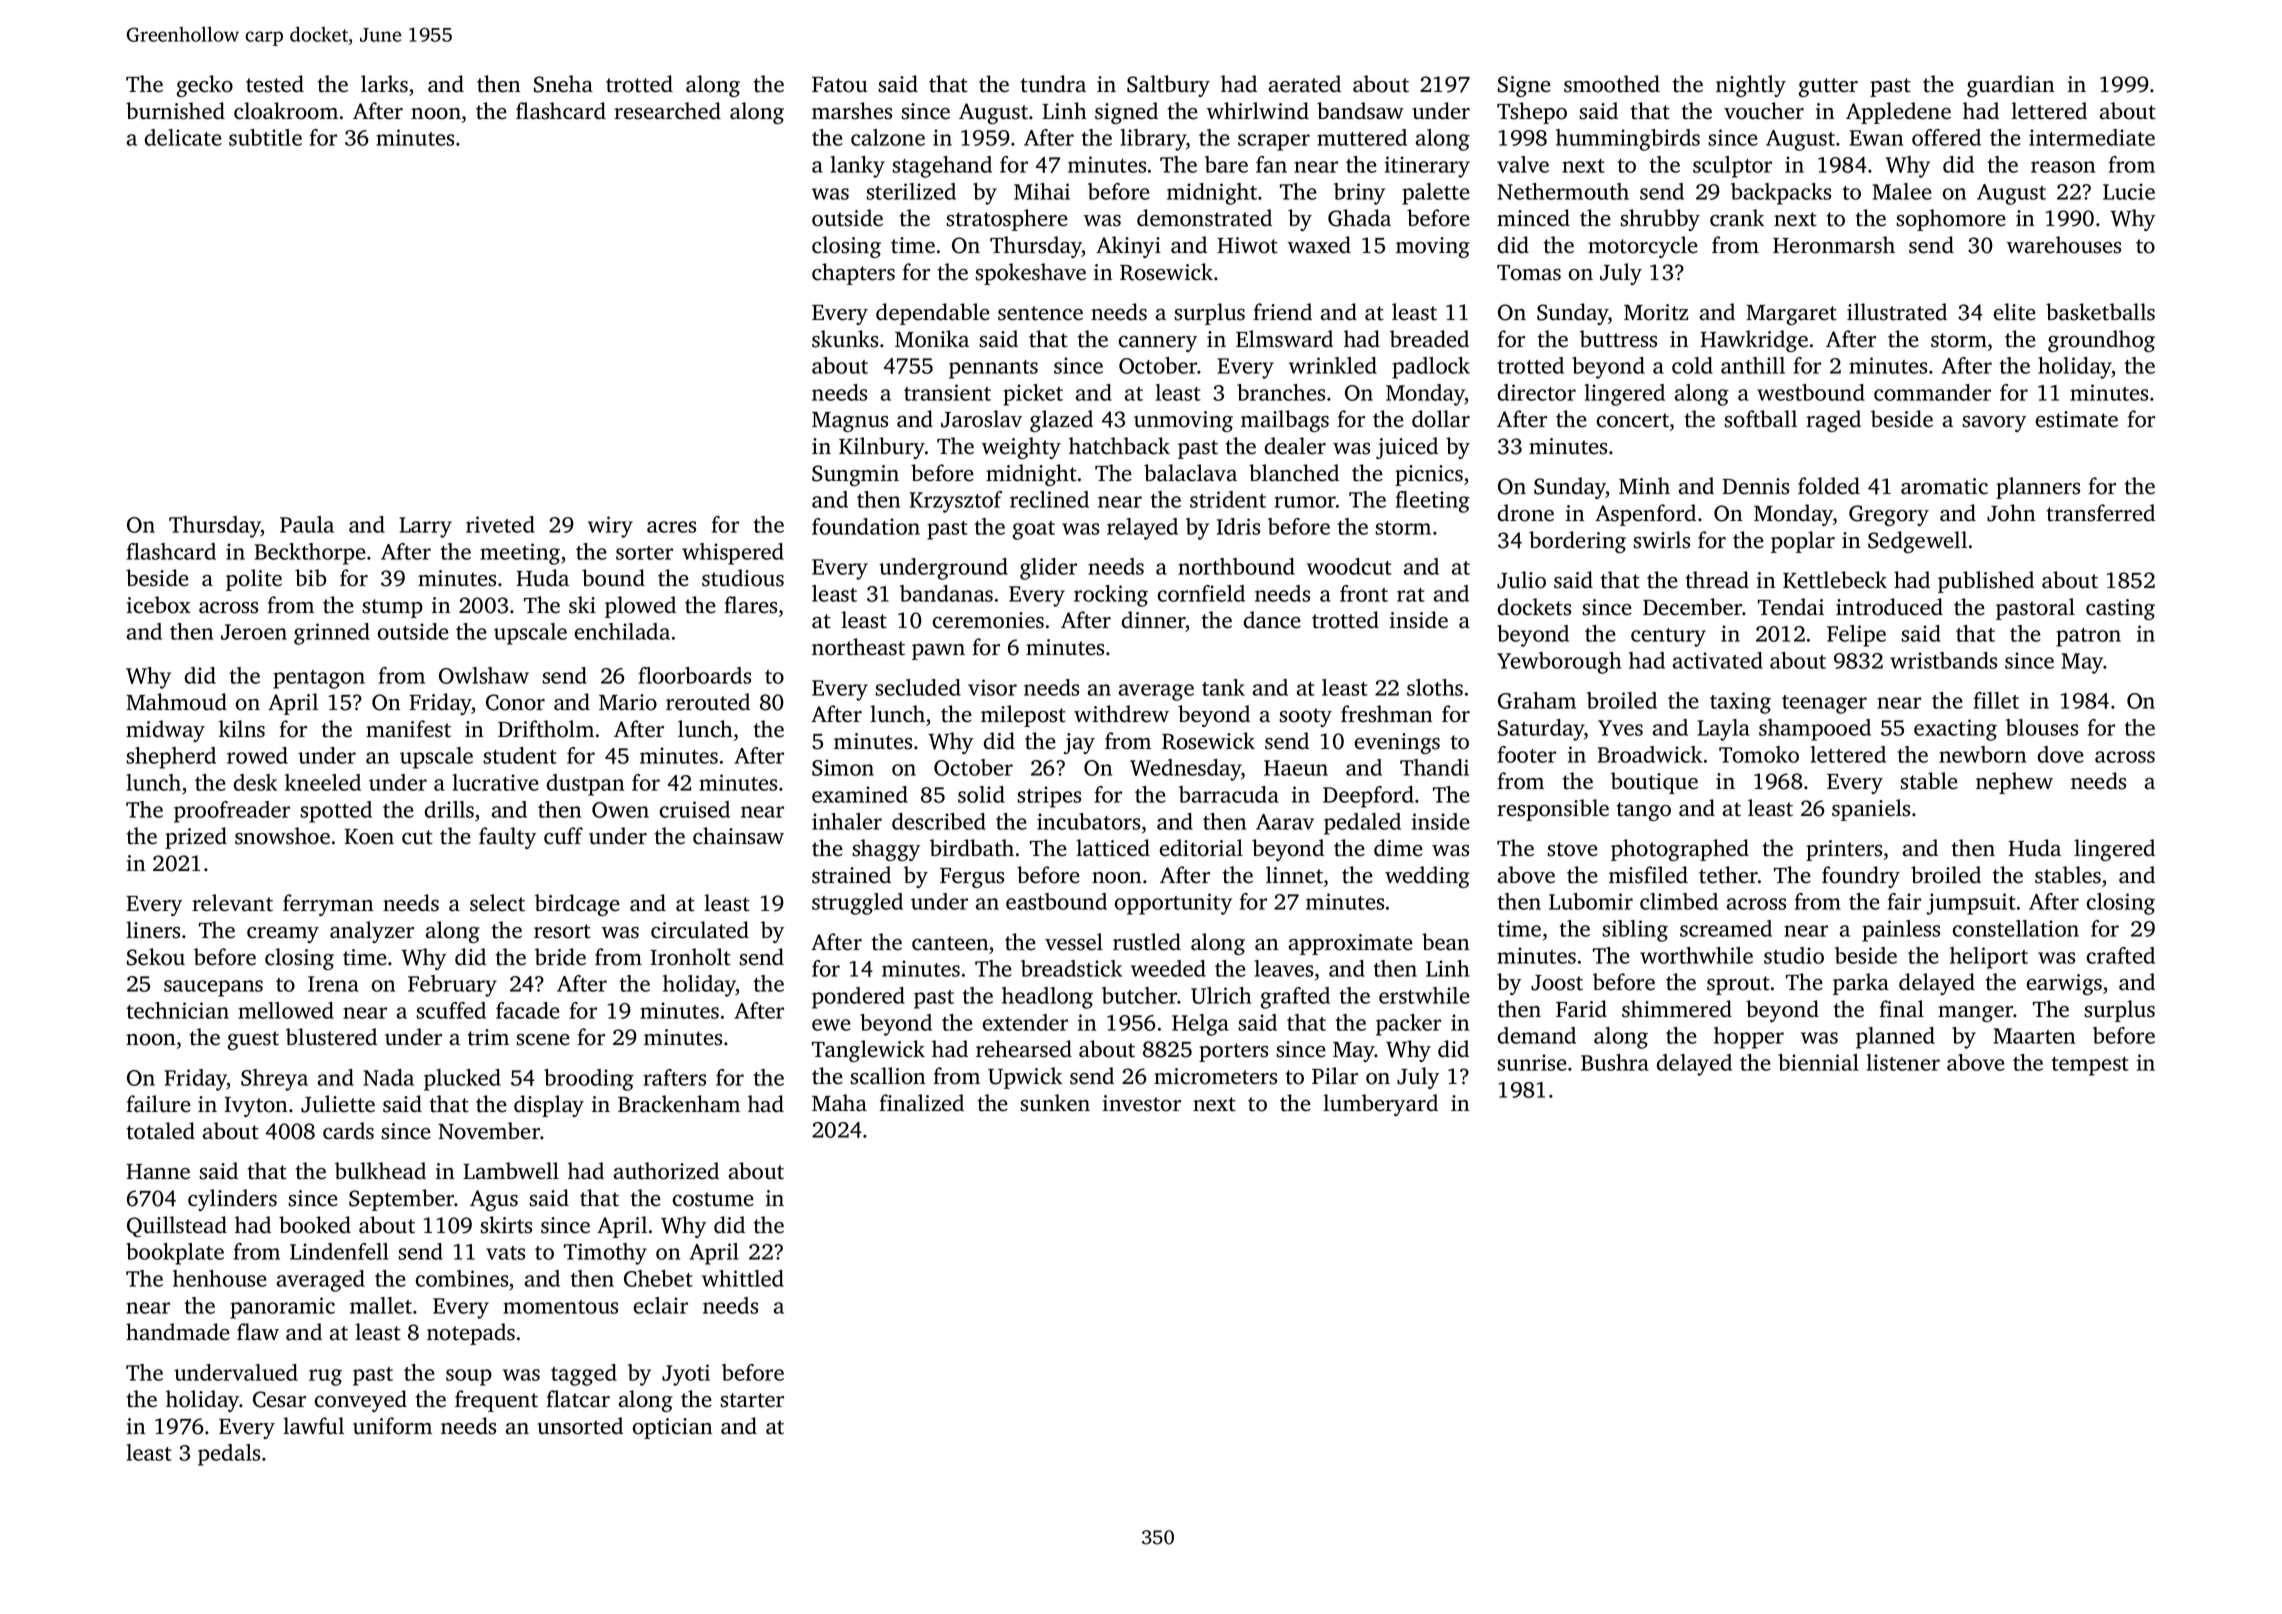 This document has height=1614, width=2282. What do you see at coordinates (496, 1401) in the document?
I see `frequent` at bounding box center [496, 1401].
